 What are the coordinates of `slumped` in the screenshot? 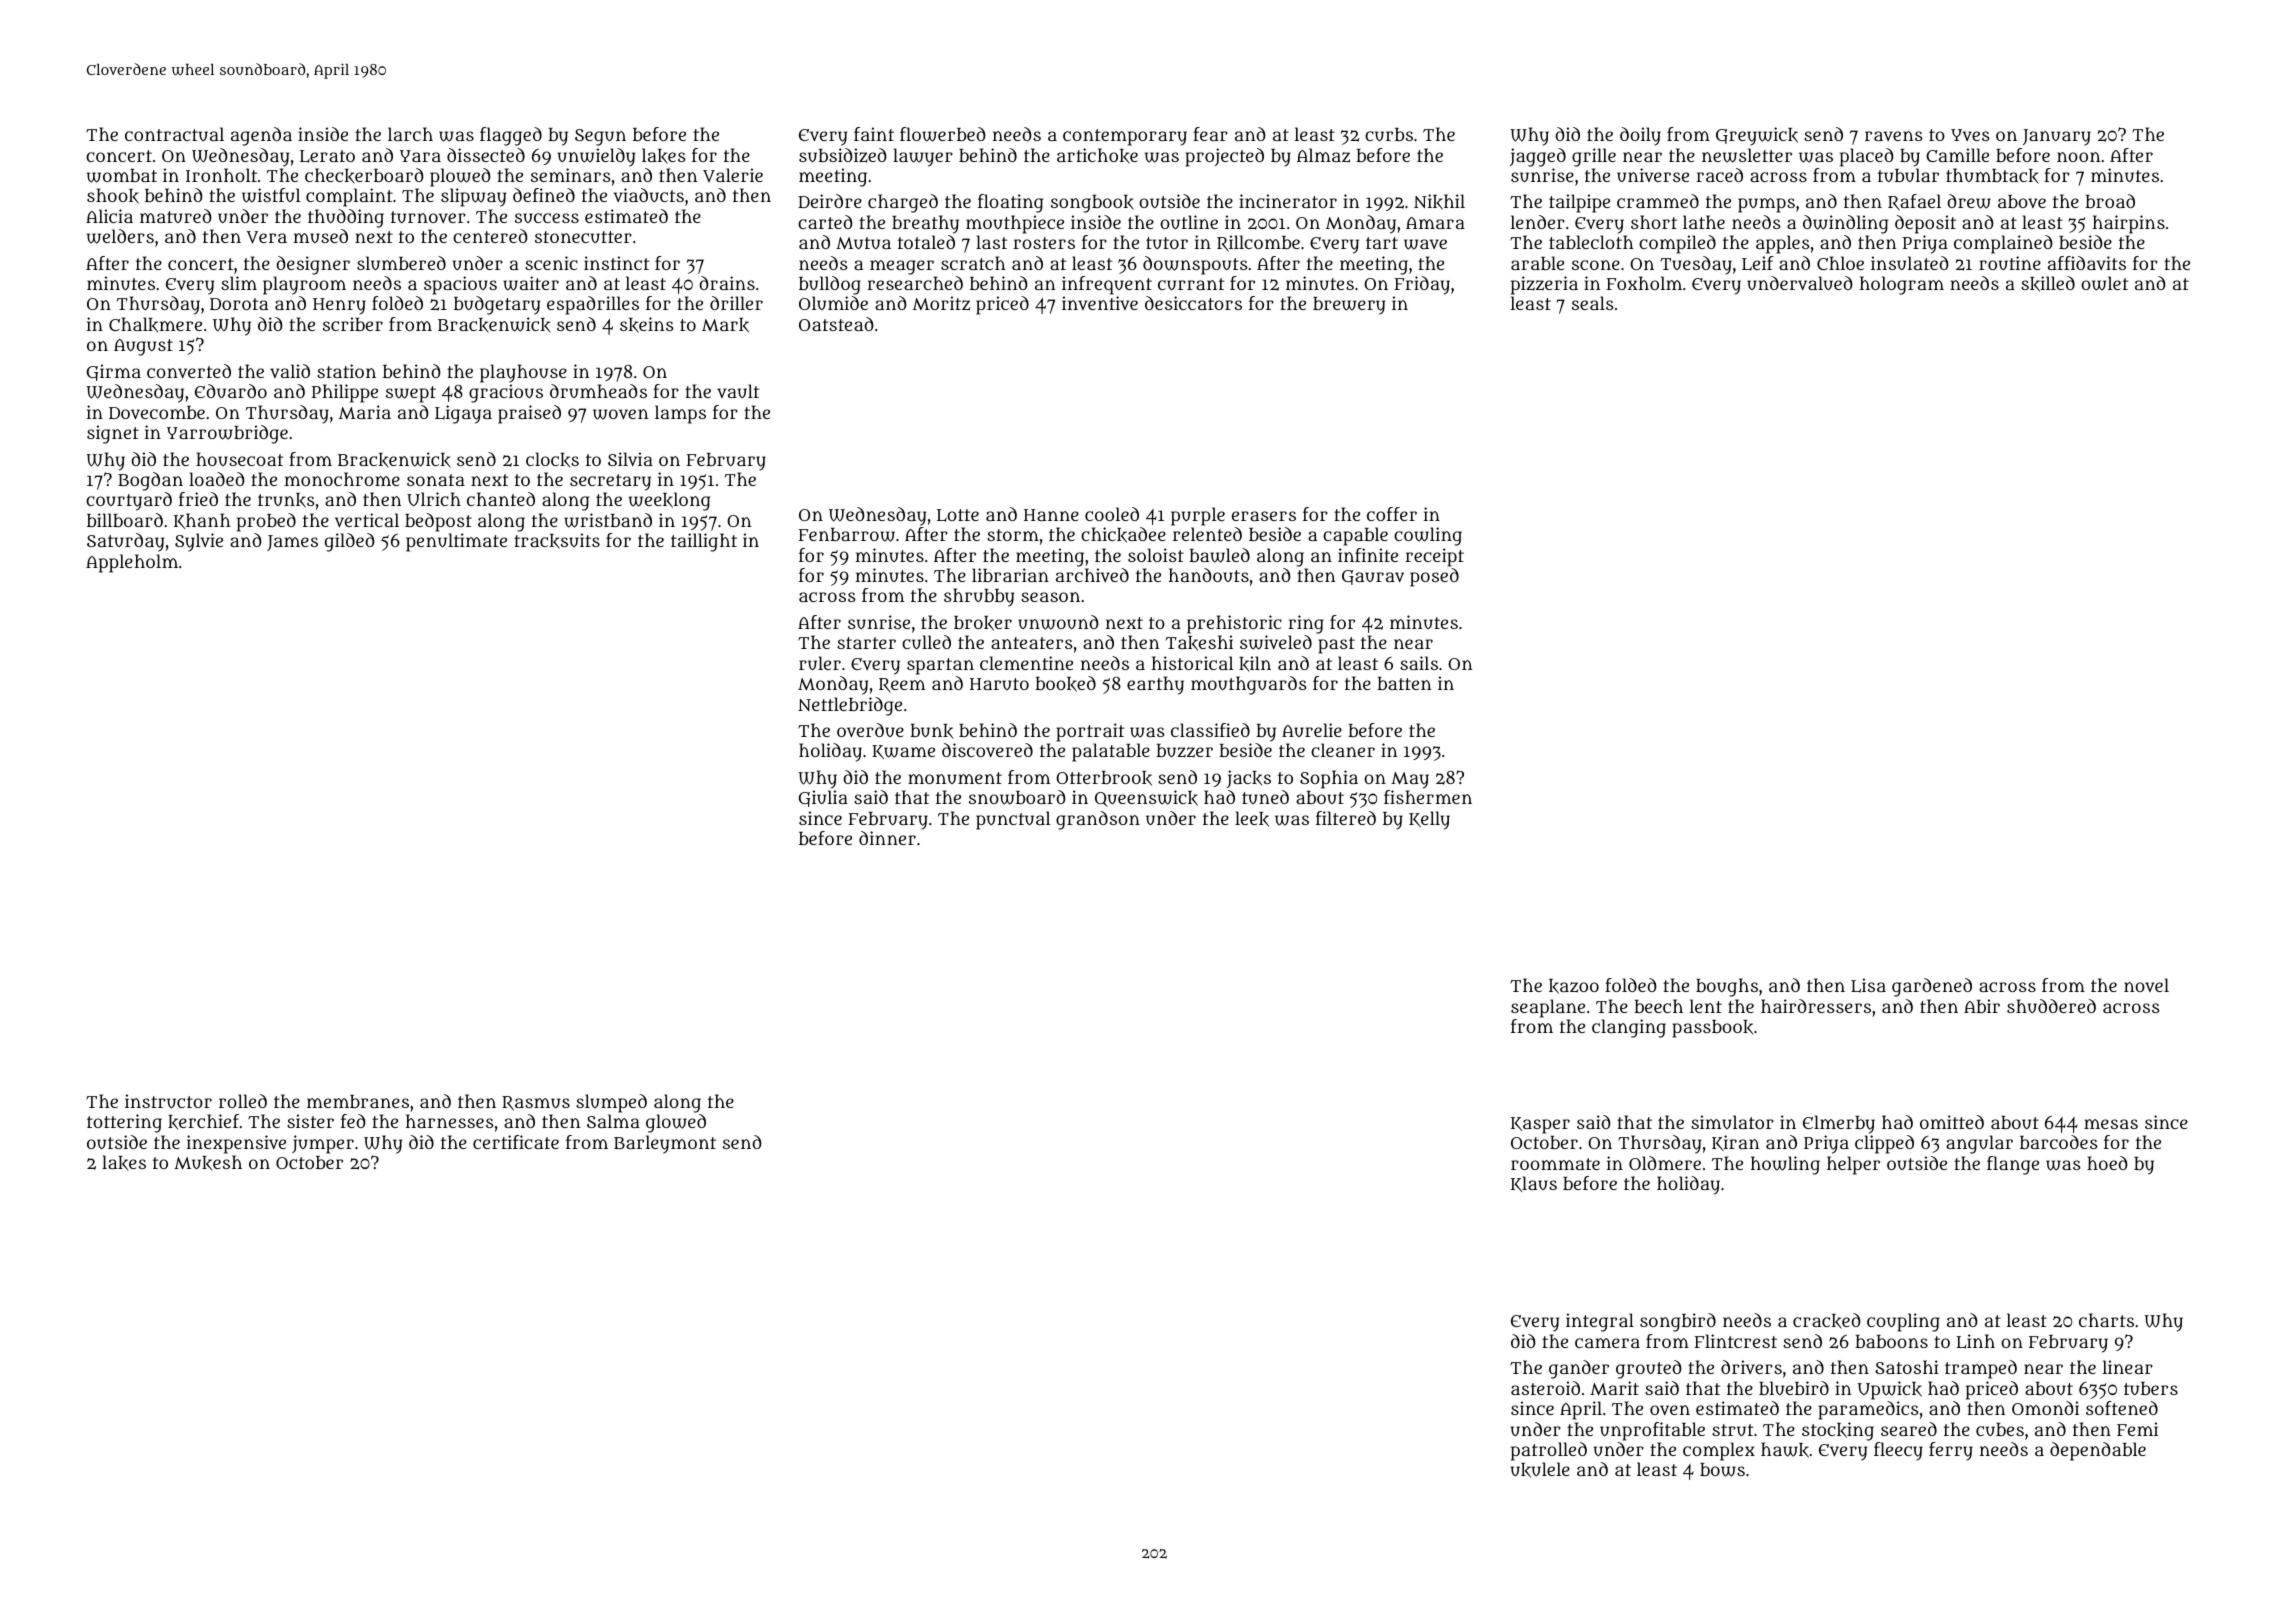 It's located at (611, 1103).
